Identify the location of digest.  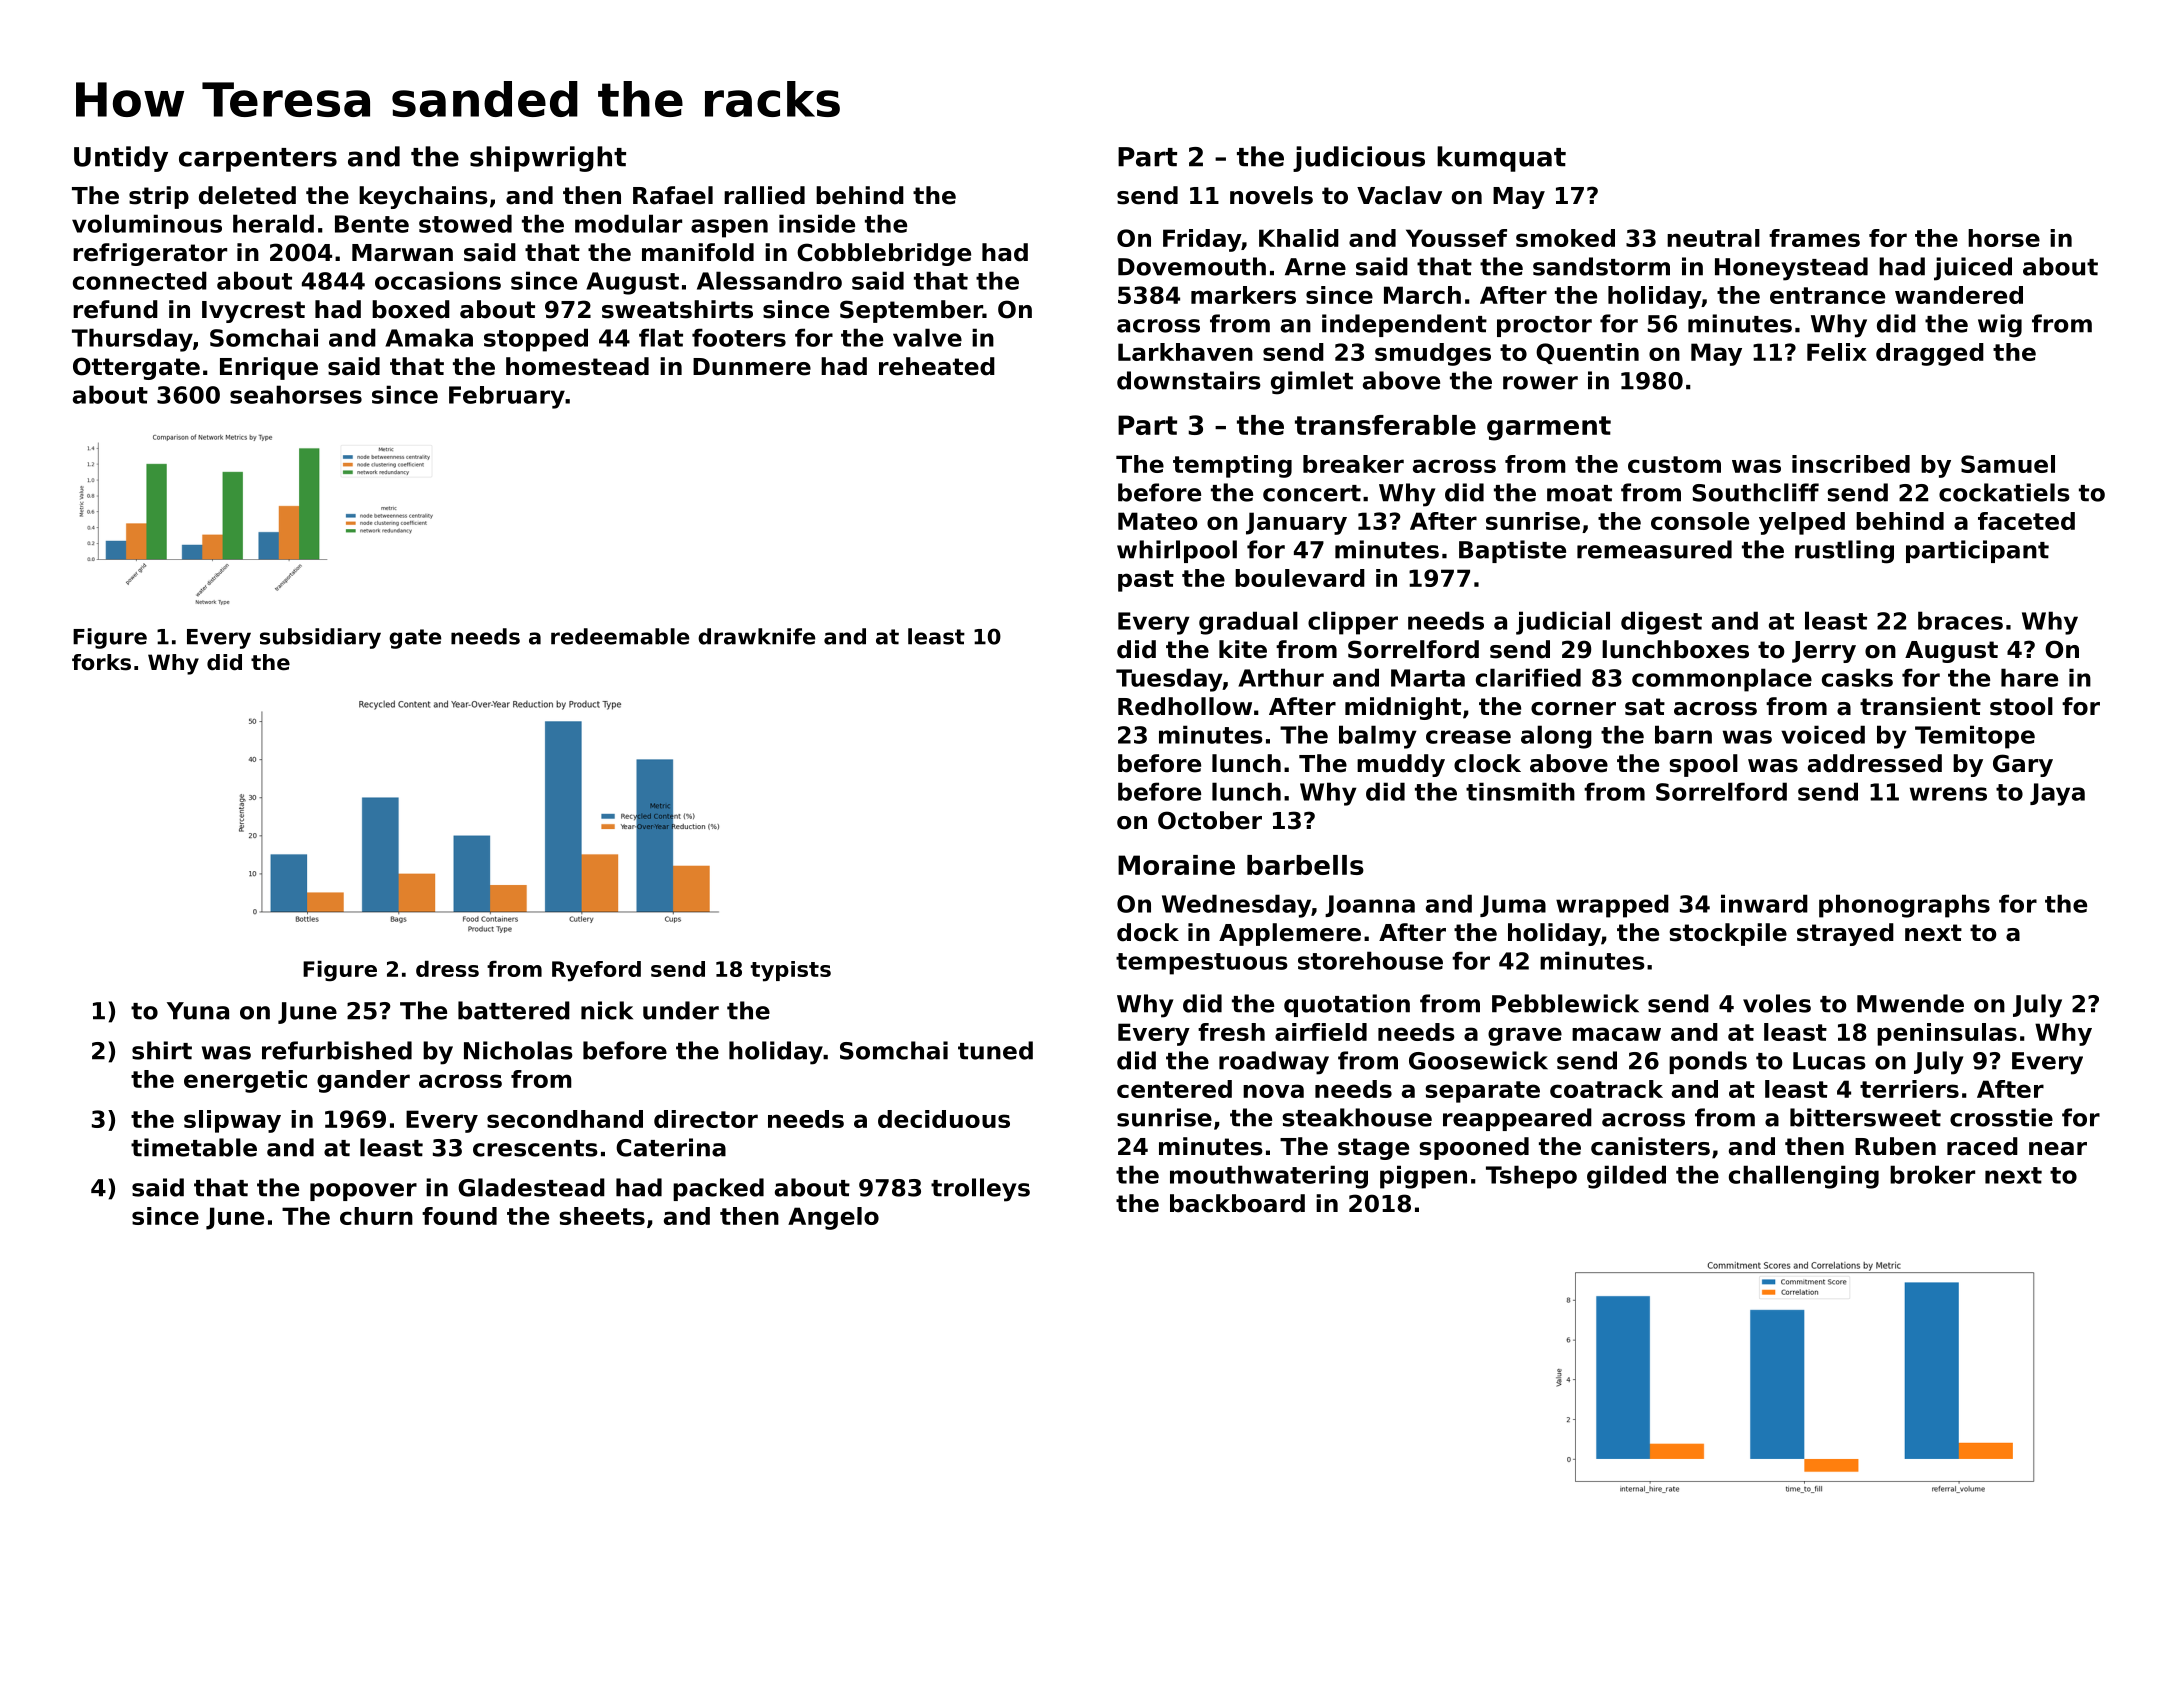
(1661, 623).
